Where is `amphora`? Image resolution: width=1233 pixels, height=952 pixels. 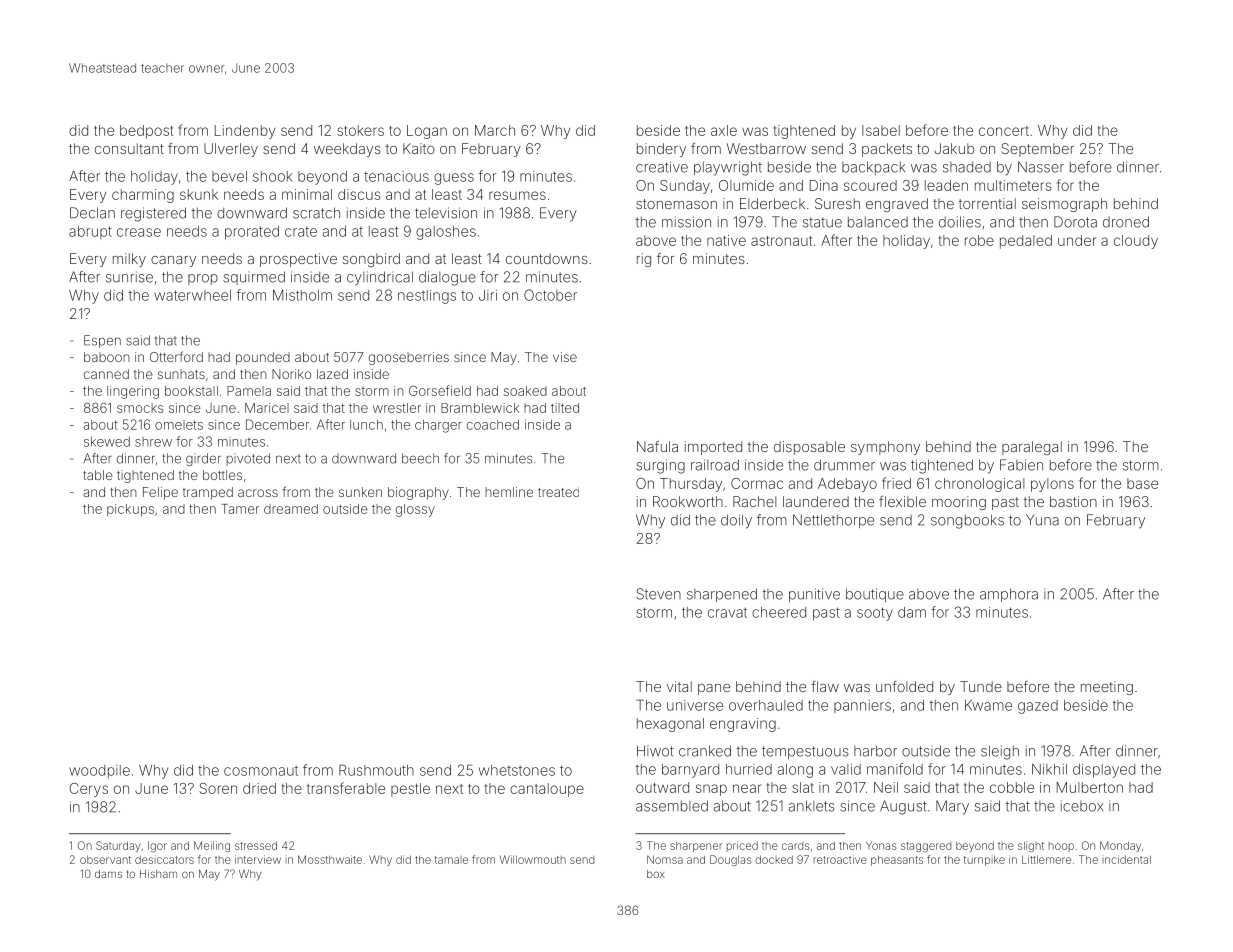 amphora is located at coordinates (1009, 595).
